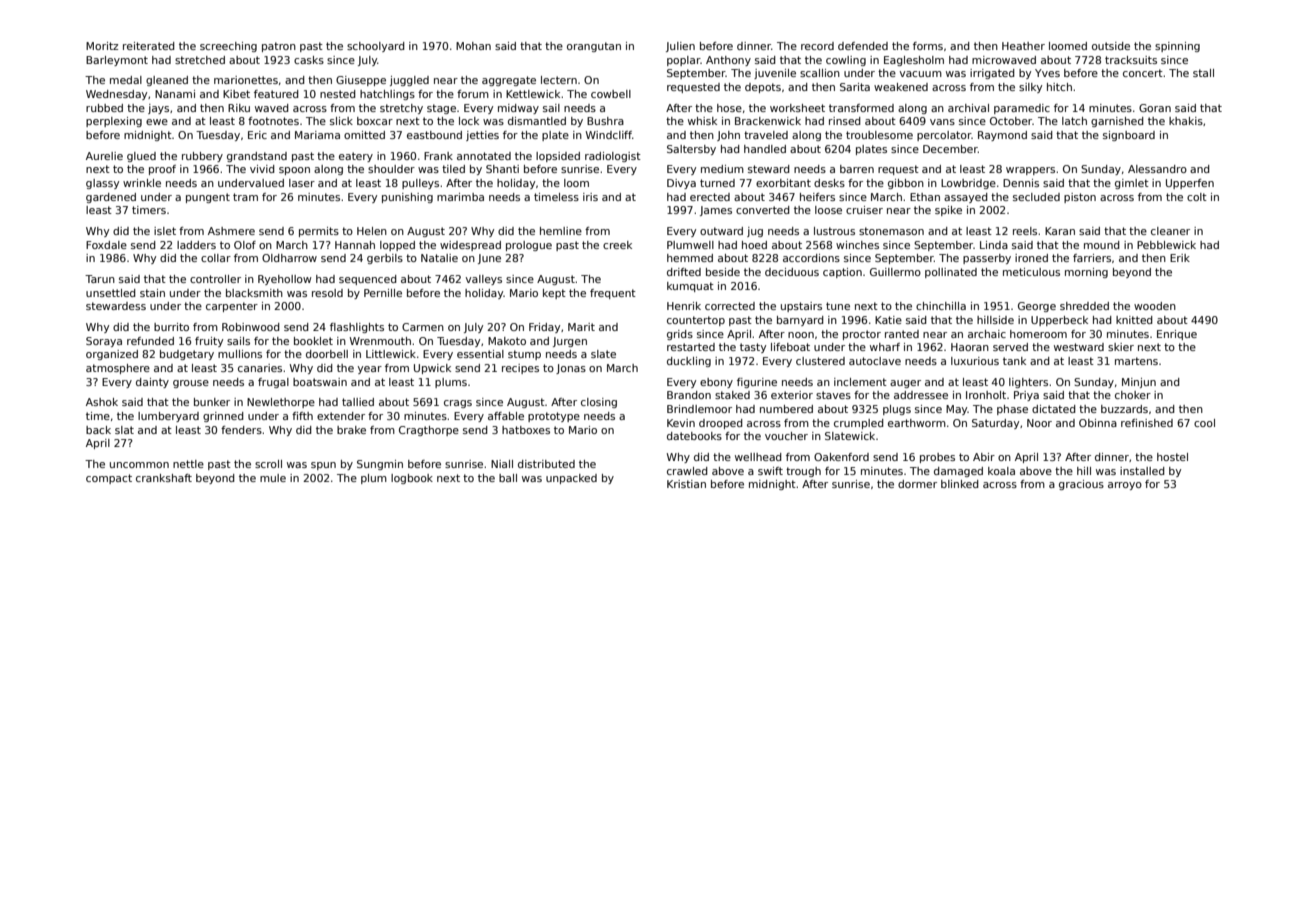 The image size is (1308, 924). I want to click on crankshaft, so click(164, 478).
